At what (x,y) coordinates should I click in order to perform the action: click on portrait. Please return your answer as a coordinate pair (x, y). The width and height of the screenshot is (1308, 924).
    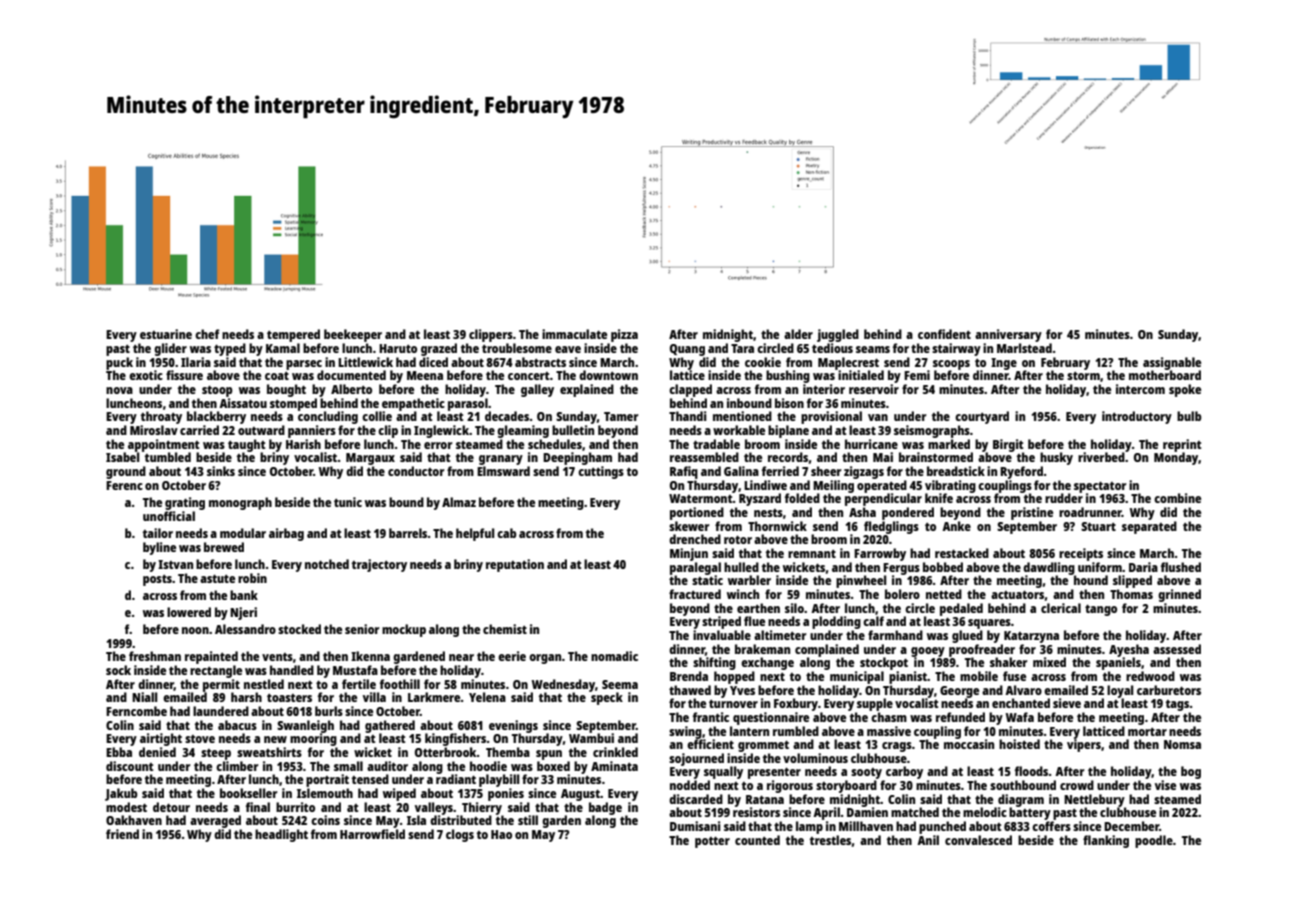
    Looking at the image, I should click on (327, 780).
